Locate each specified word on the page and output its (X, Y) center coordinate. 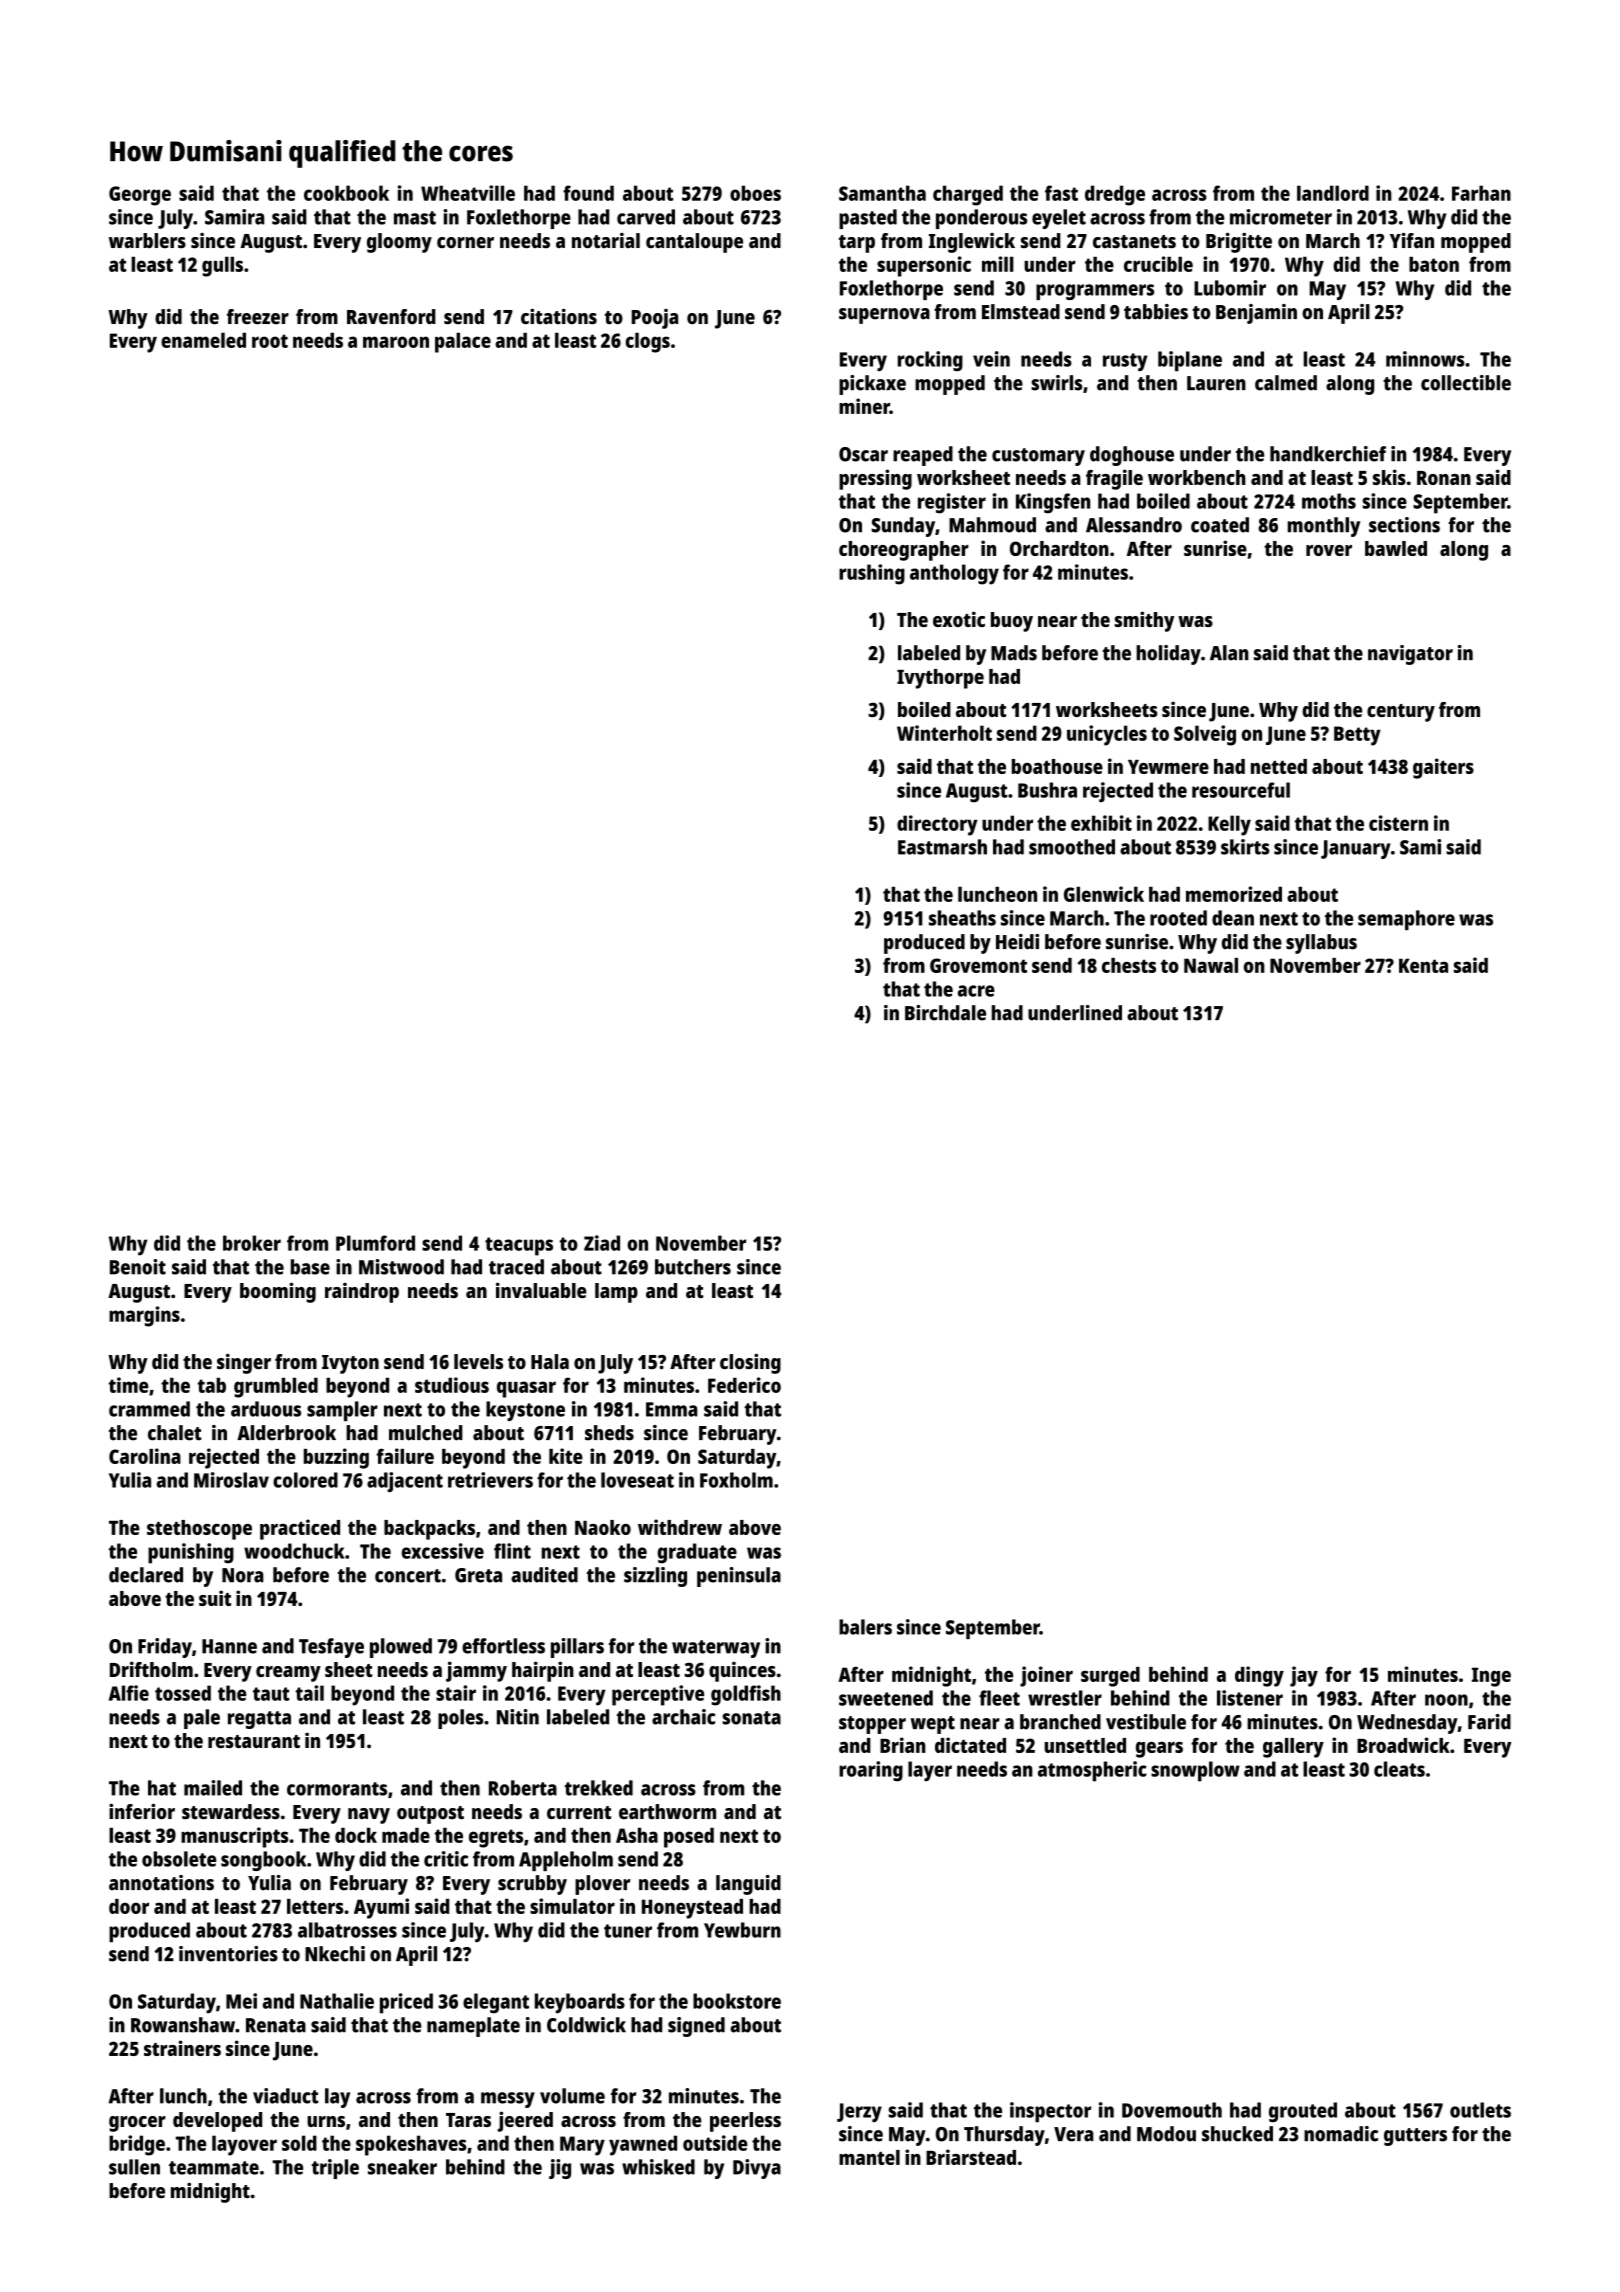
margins (144, 1316)
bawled (1396, 548)
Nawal (1211, 965)
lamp (616, 1293)
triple (335, 2169)
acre (976, 991)
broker (252, 1243)
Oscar (863, 454)
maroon (396, 342)
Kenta (1423, 965)
